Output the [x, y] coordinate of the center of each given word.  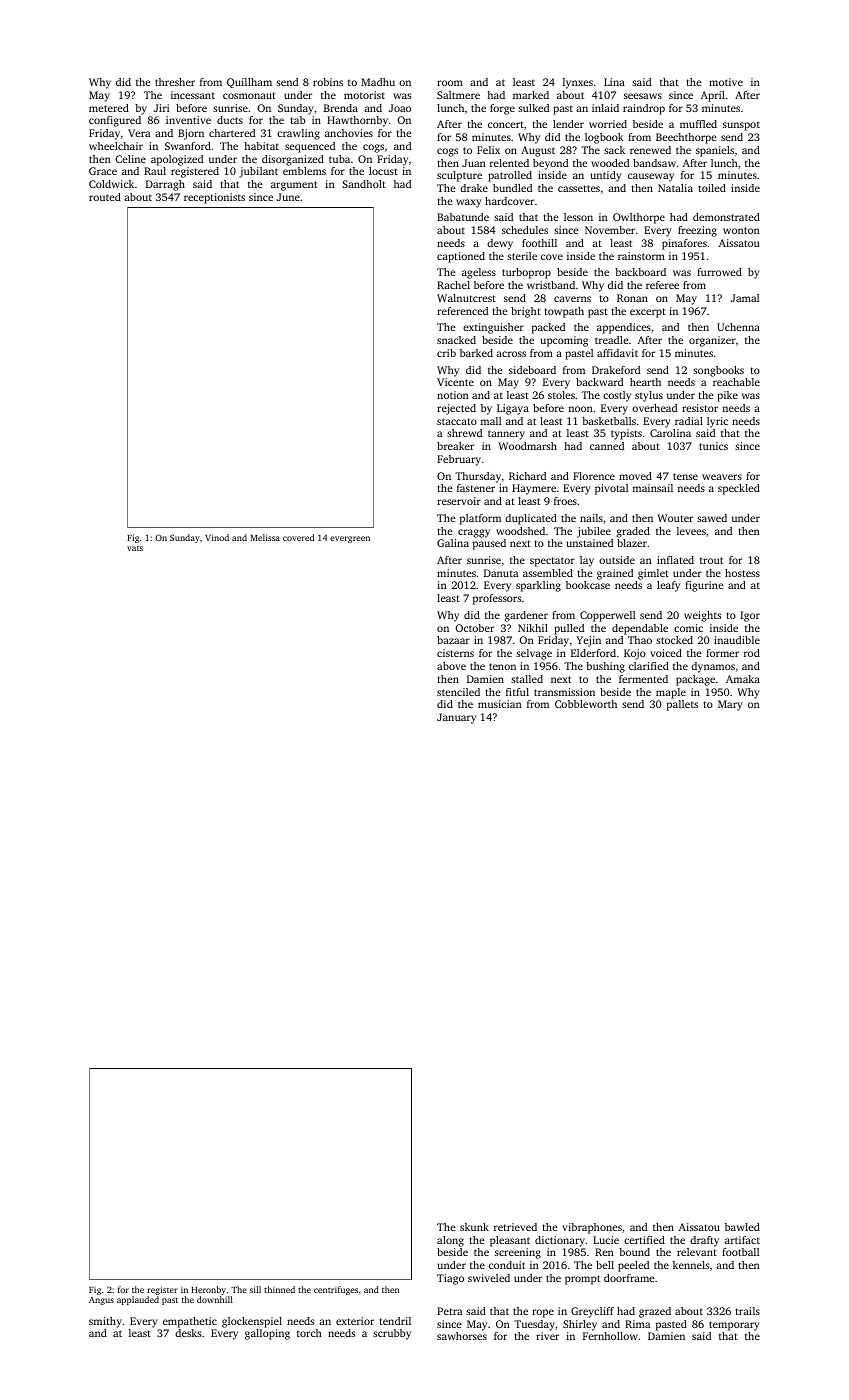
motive [726, 82]
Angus [101, 1301]
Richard [527, 476]
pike [727, 396]
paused [489, 544]
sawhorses [462, 1336]
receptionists [214, 198]
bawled [742, 1227]
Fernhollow [610, 1336]
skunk [474, 1227]
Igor [750, 616]
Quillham [249, 83]
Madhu [378, 82]
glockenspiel [252, 1322]
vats [135, 548]
